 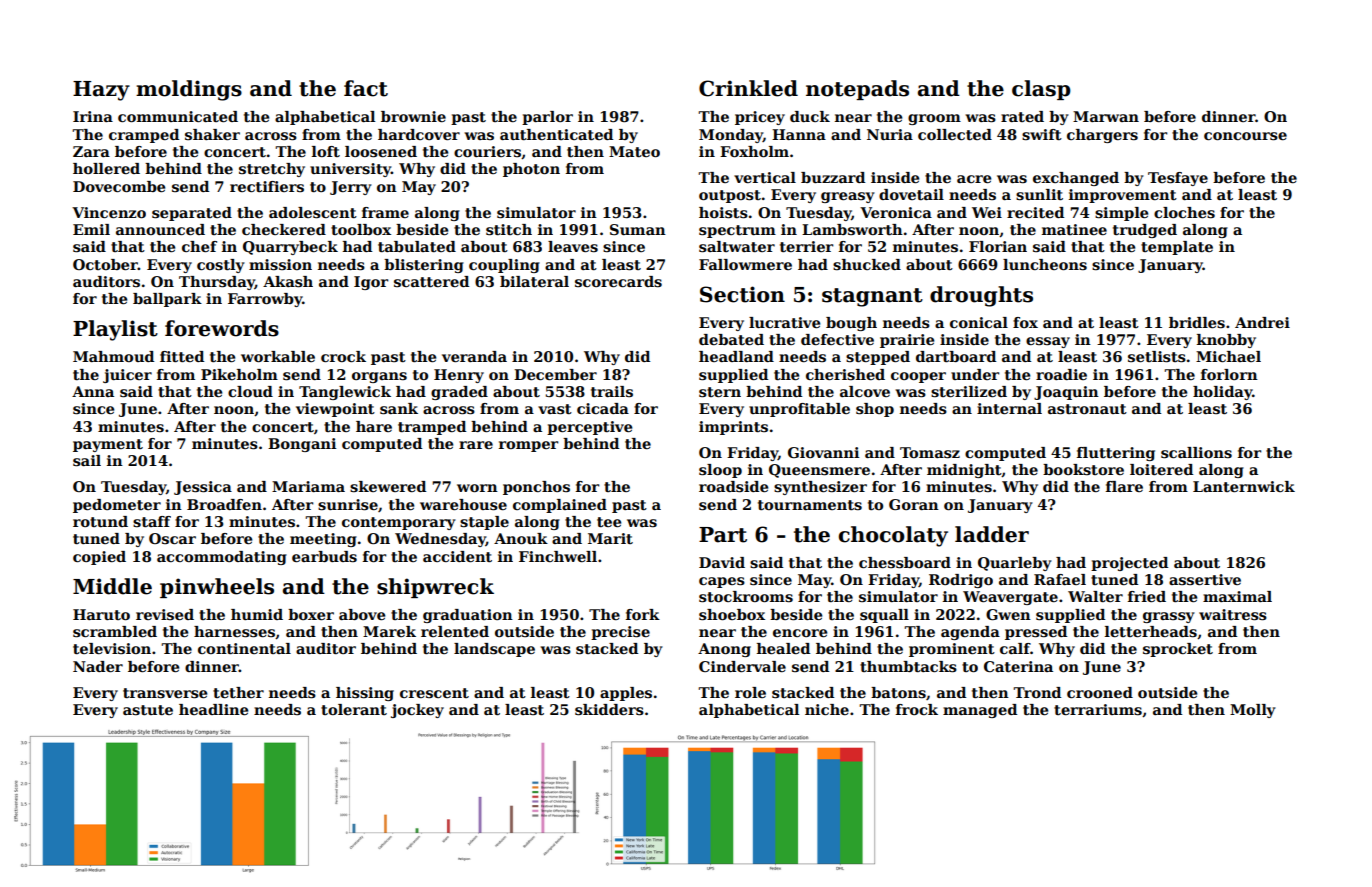 What do you see at coordinates (98, 666) in the screenshot?
I see `Nader` at bounding box center [98, 666].
